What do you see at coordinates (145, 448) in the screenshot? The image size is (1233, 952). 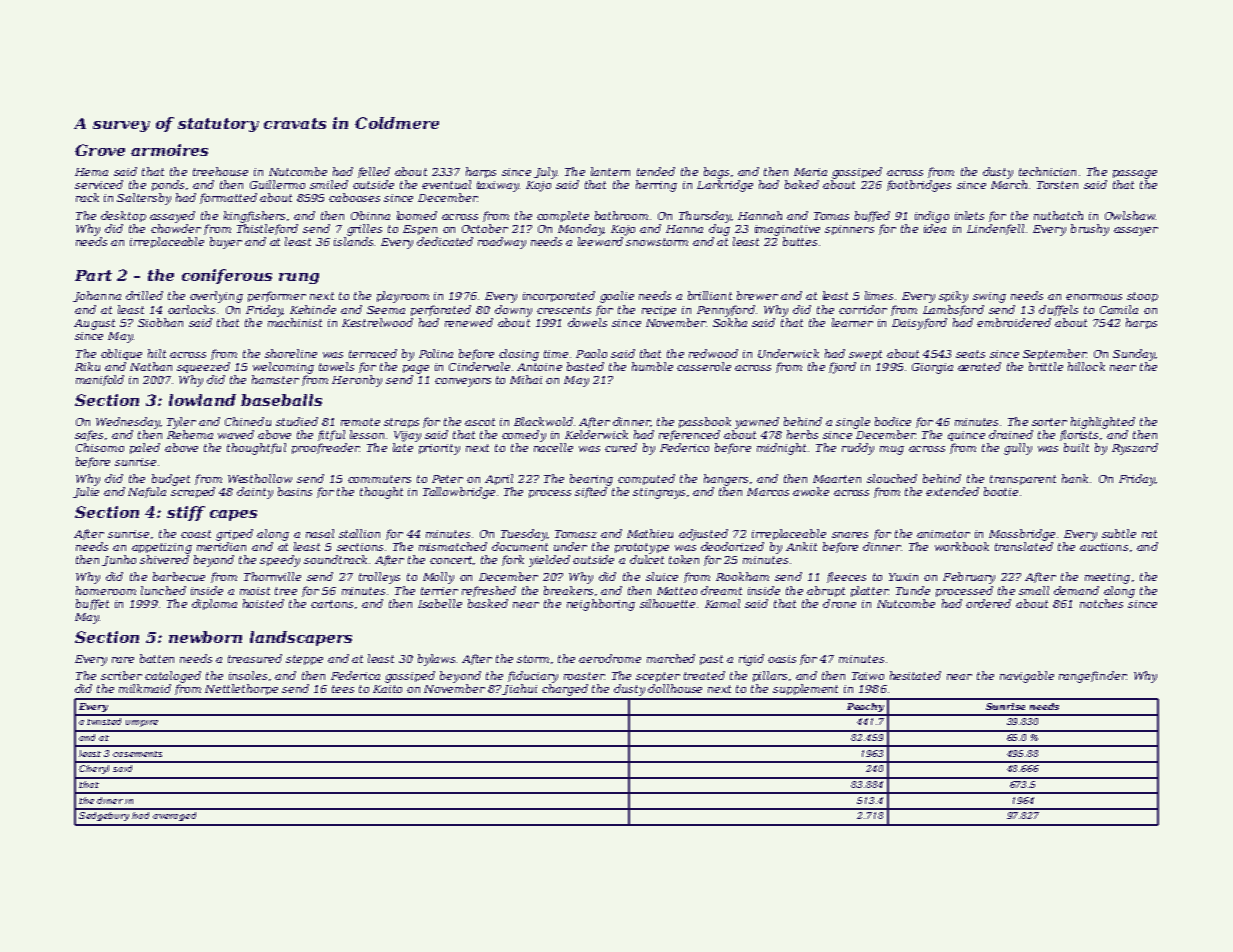 I see `paled` at bounding box center [145, 448].
